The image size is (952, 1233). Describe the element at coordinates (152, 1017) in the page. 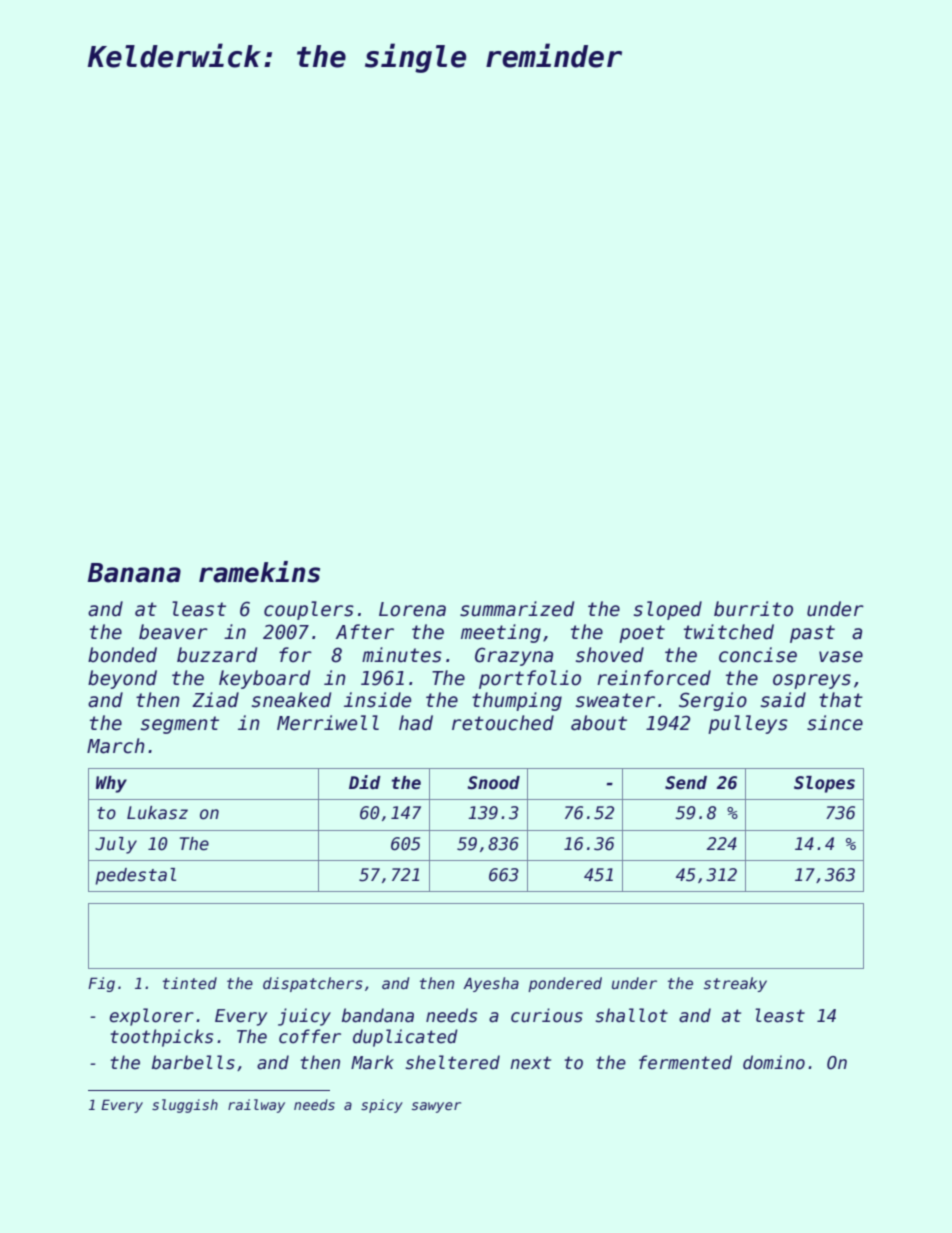

I see `explorer` at that location.
